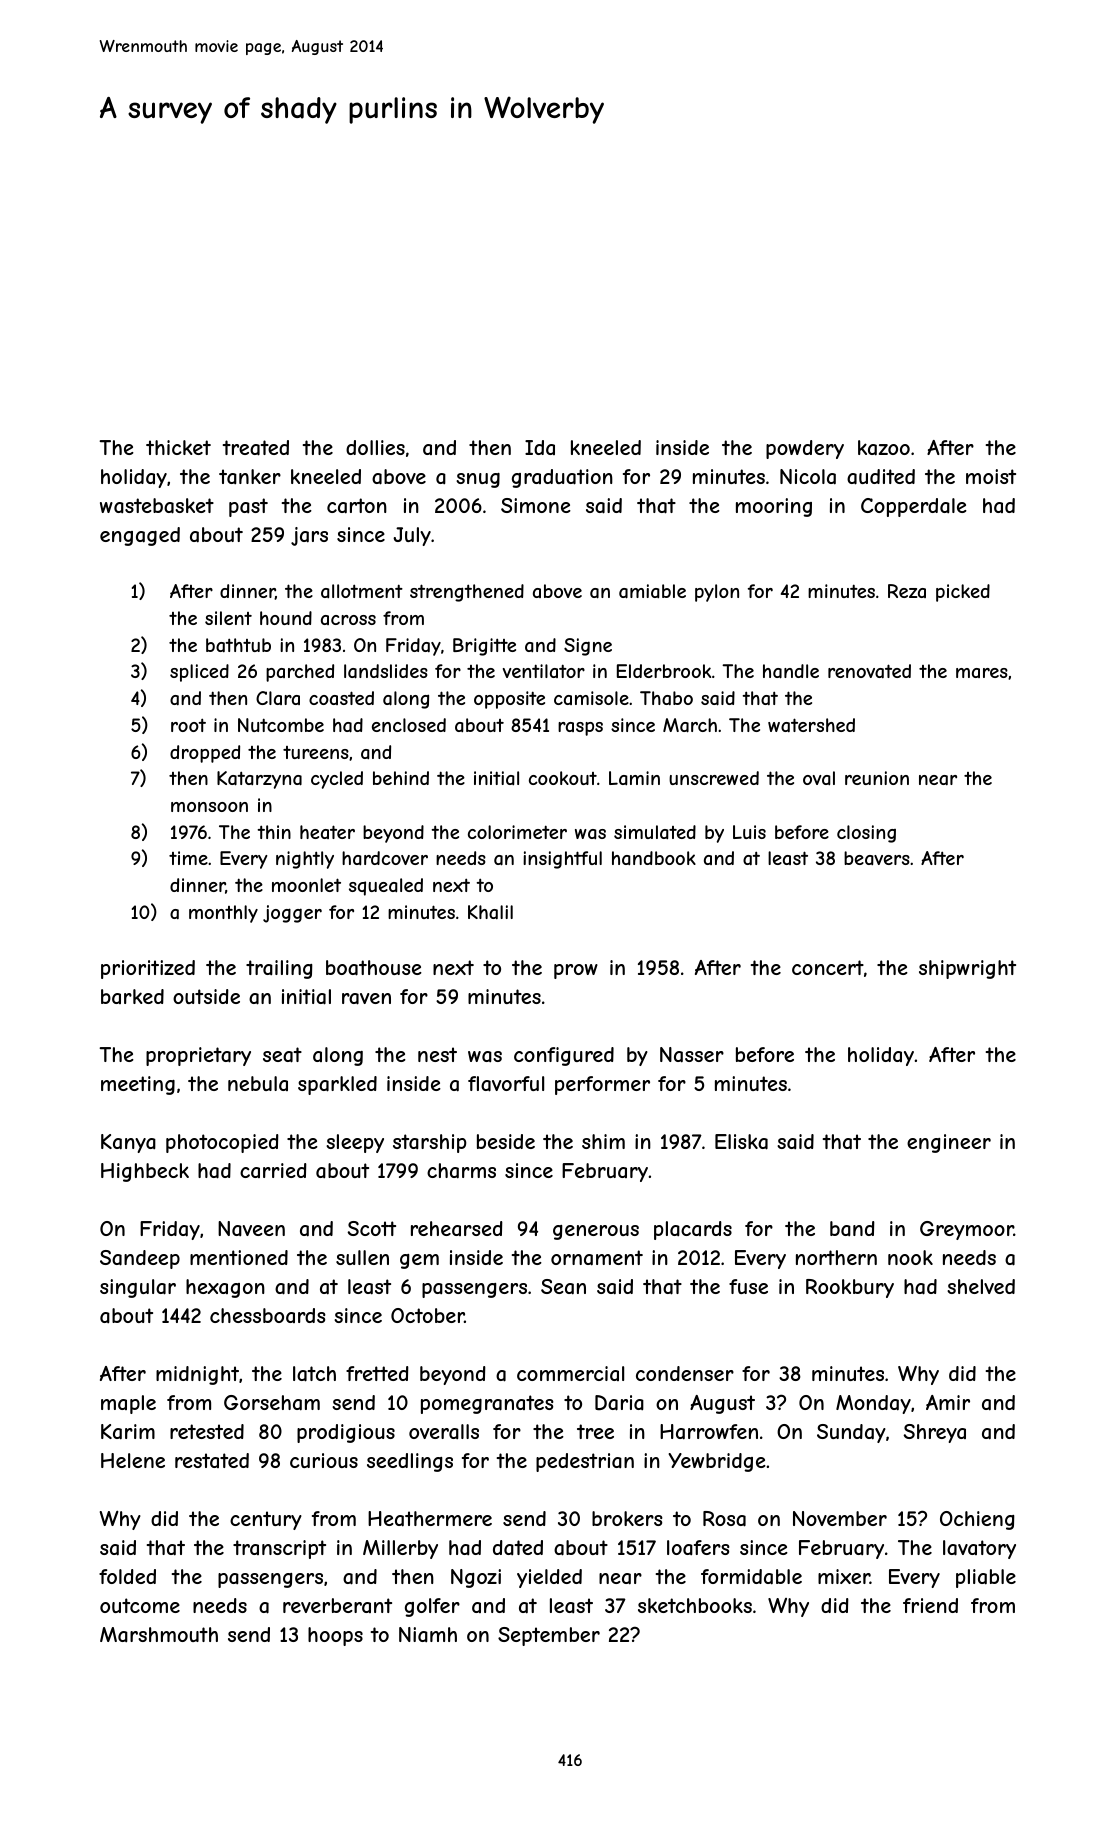  I want to click on shipwright, so click(967, 969).
